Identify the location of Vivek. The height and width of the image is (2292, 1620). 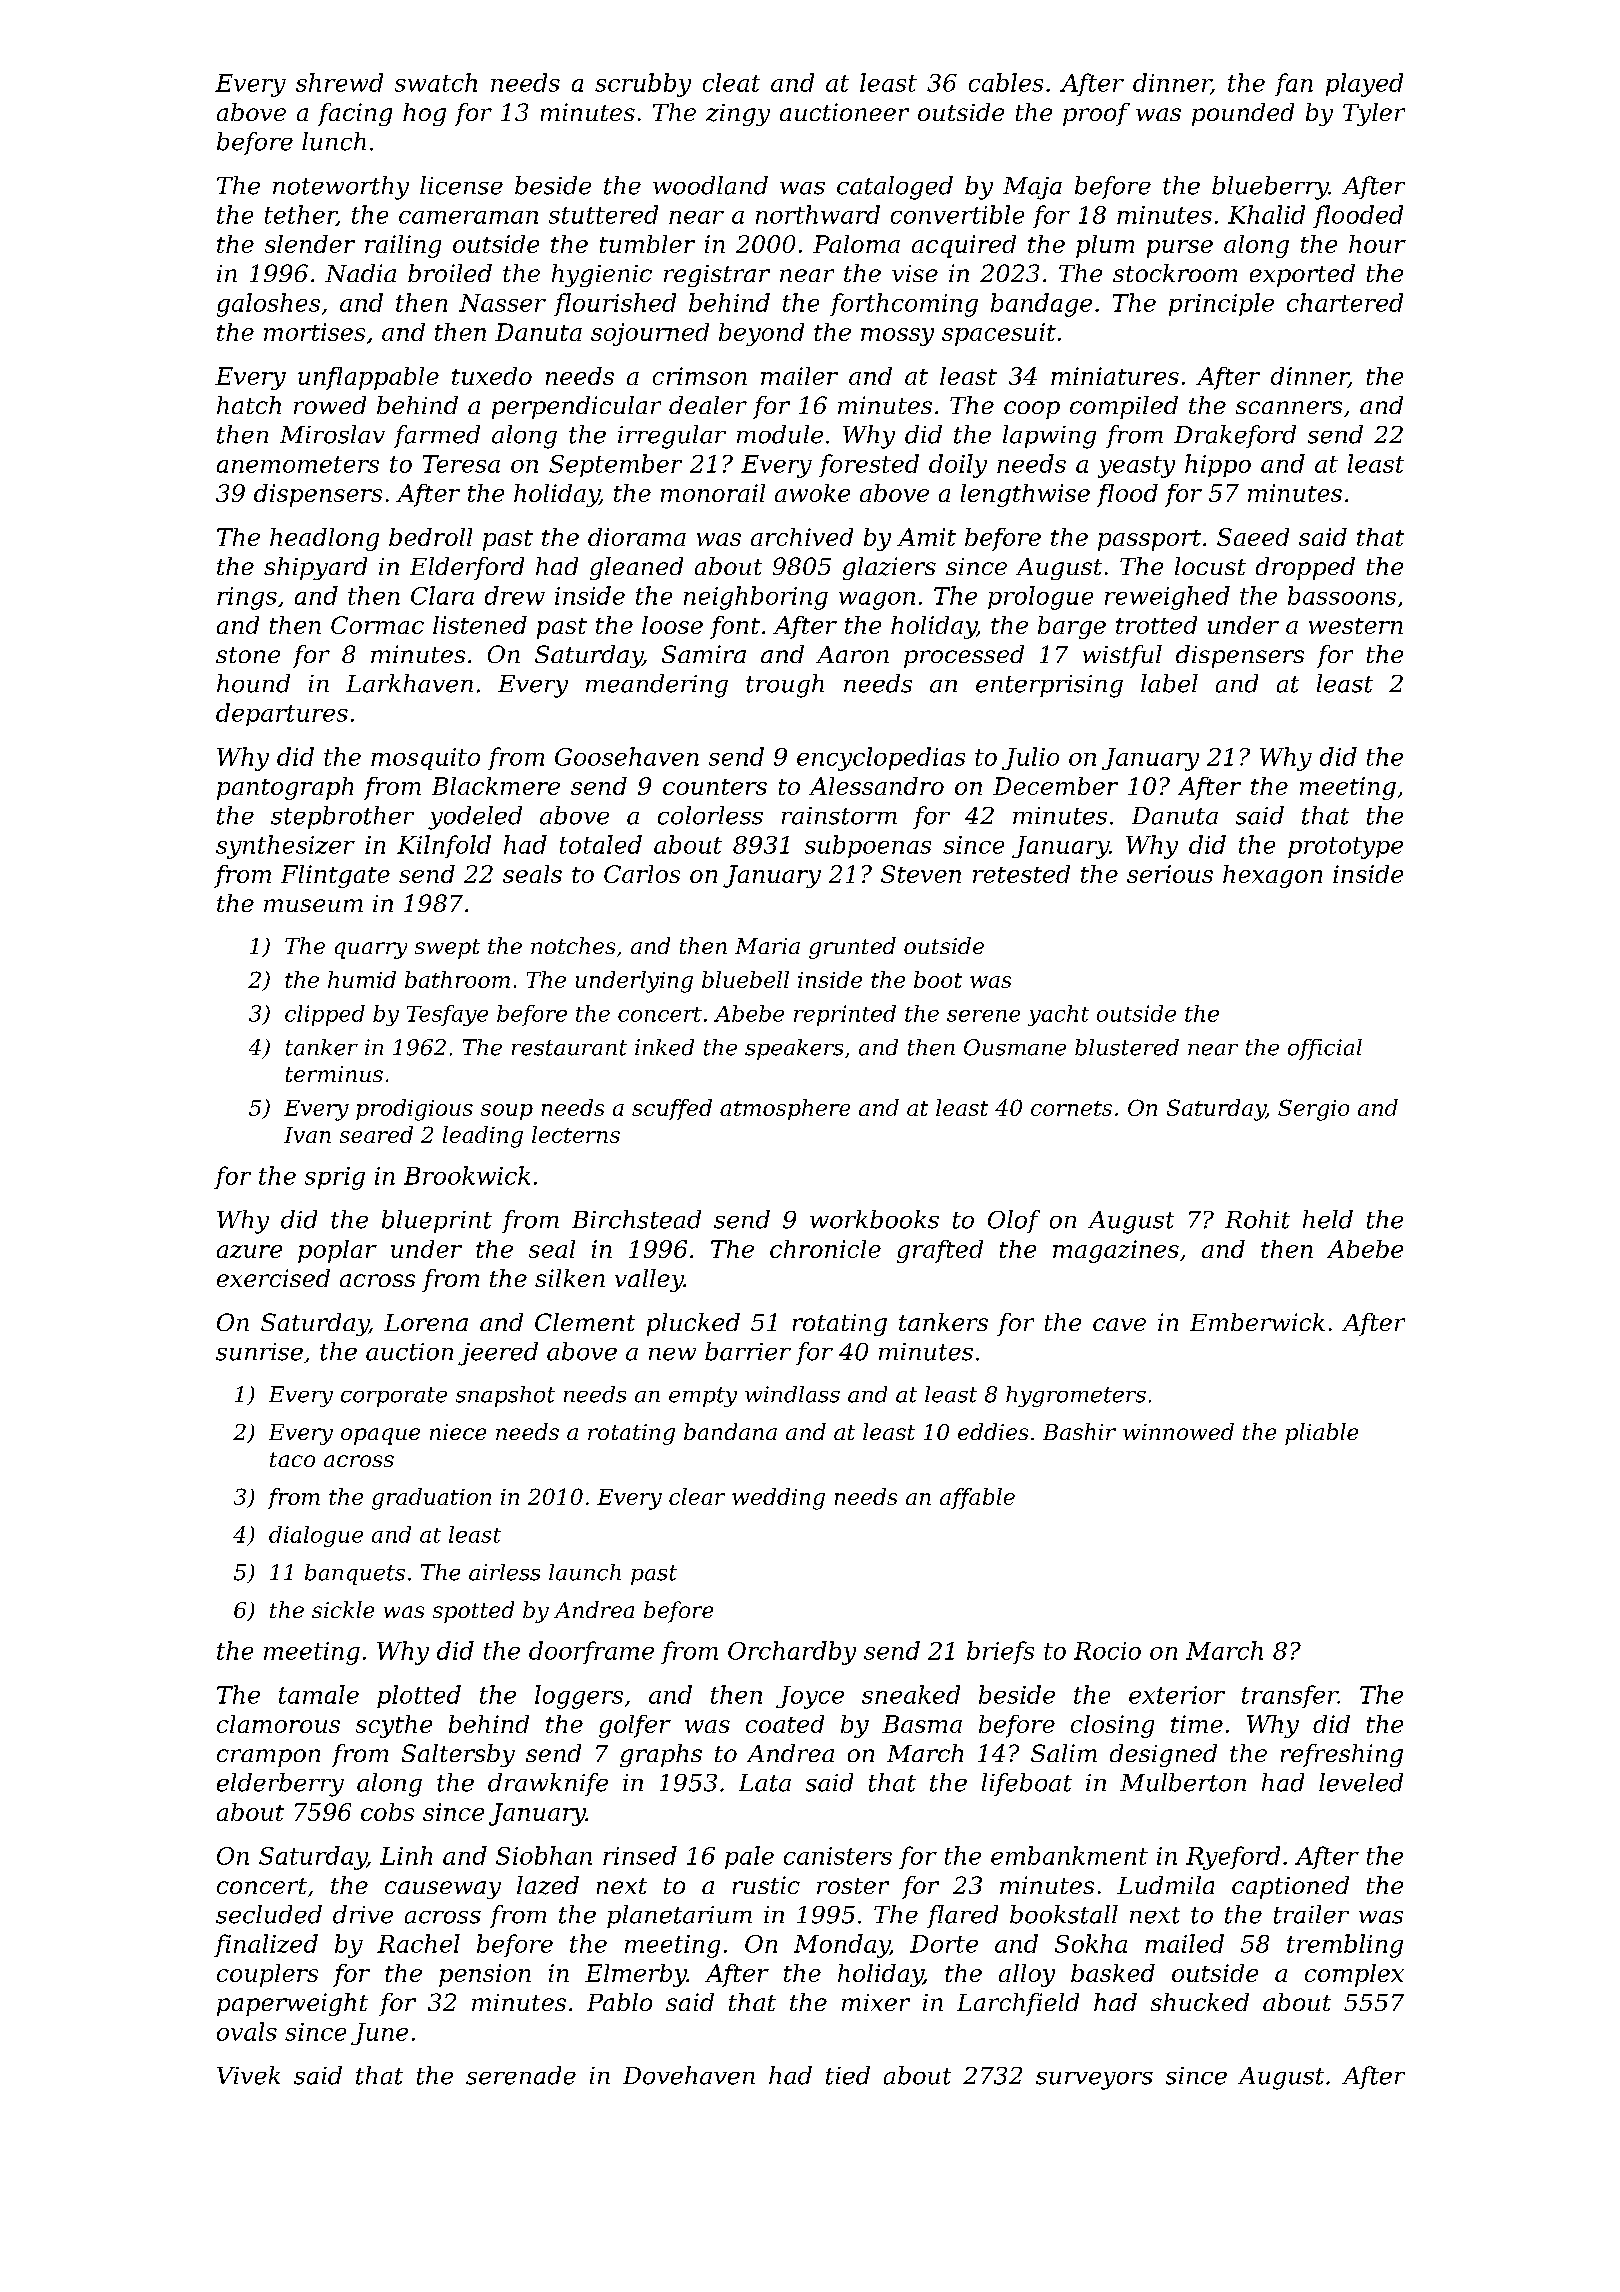
(248, 2075).
